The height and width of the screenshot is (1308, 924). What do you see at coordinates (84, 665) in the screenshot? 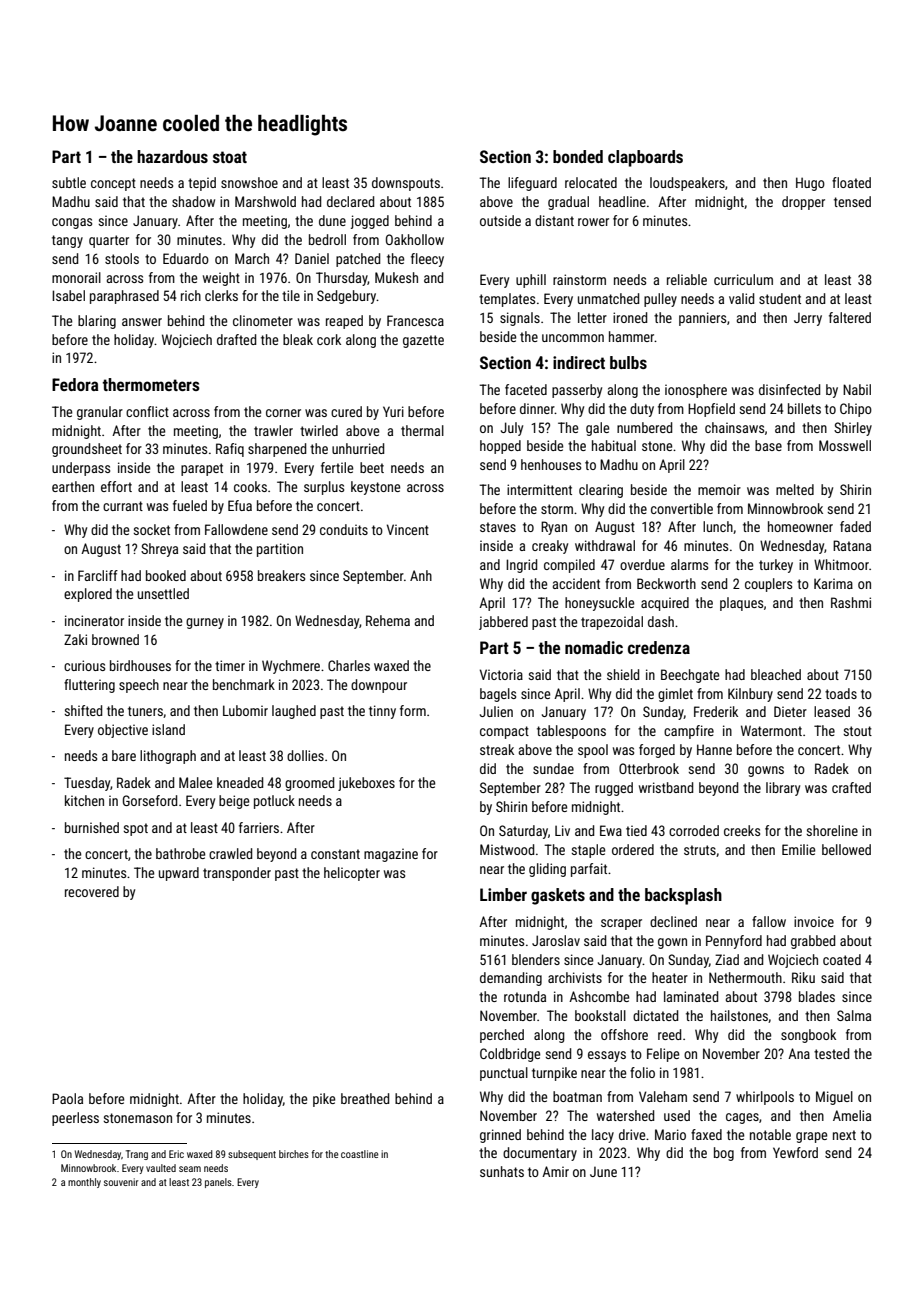
I see `curious` at bounding box center [84, 665].
